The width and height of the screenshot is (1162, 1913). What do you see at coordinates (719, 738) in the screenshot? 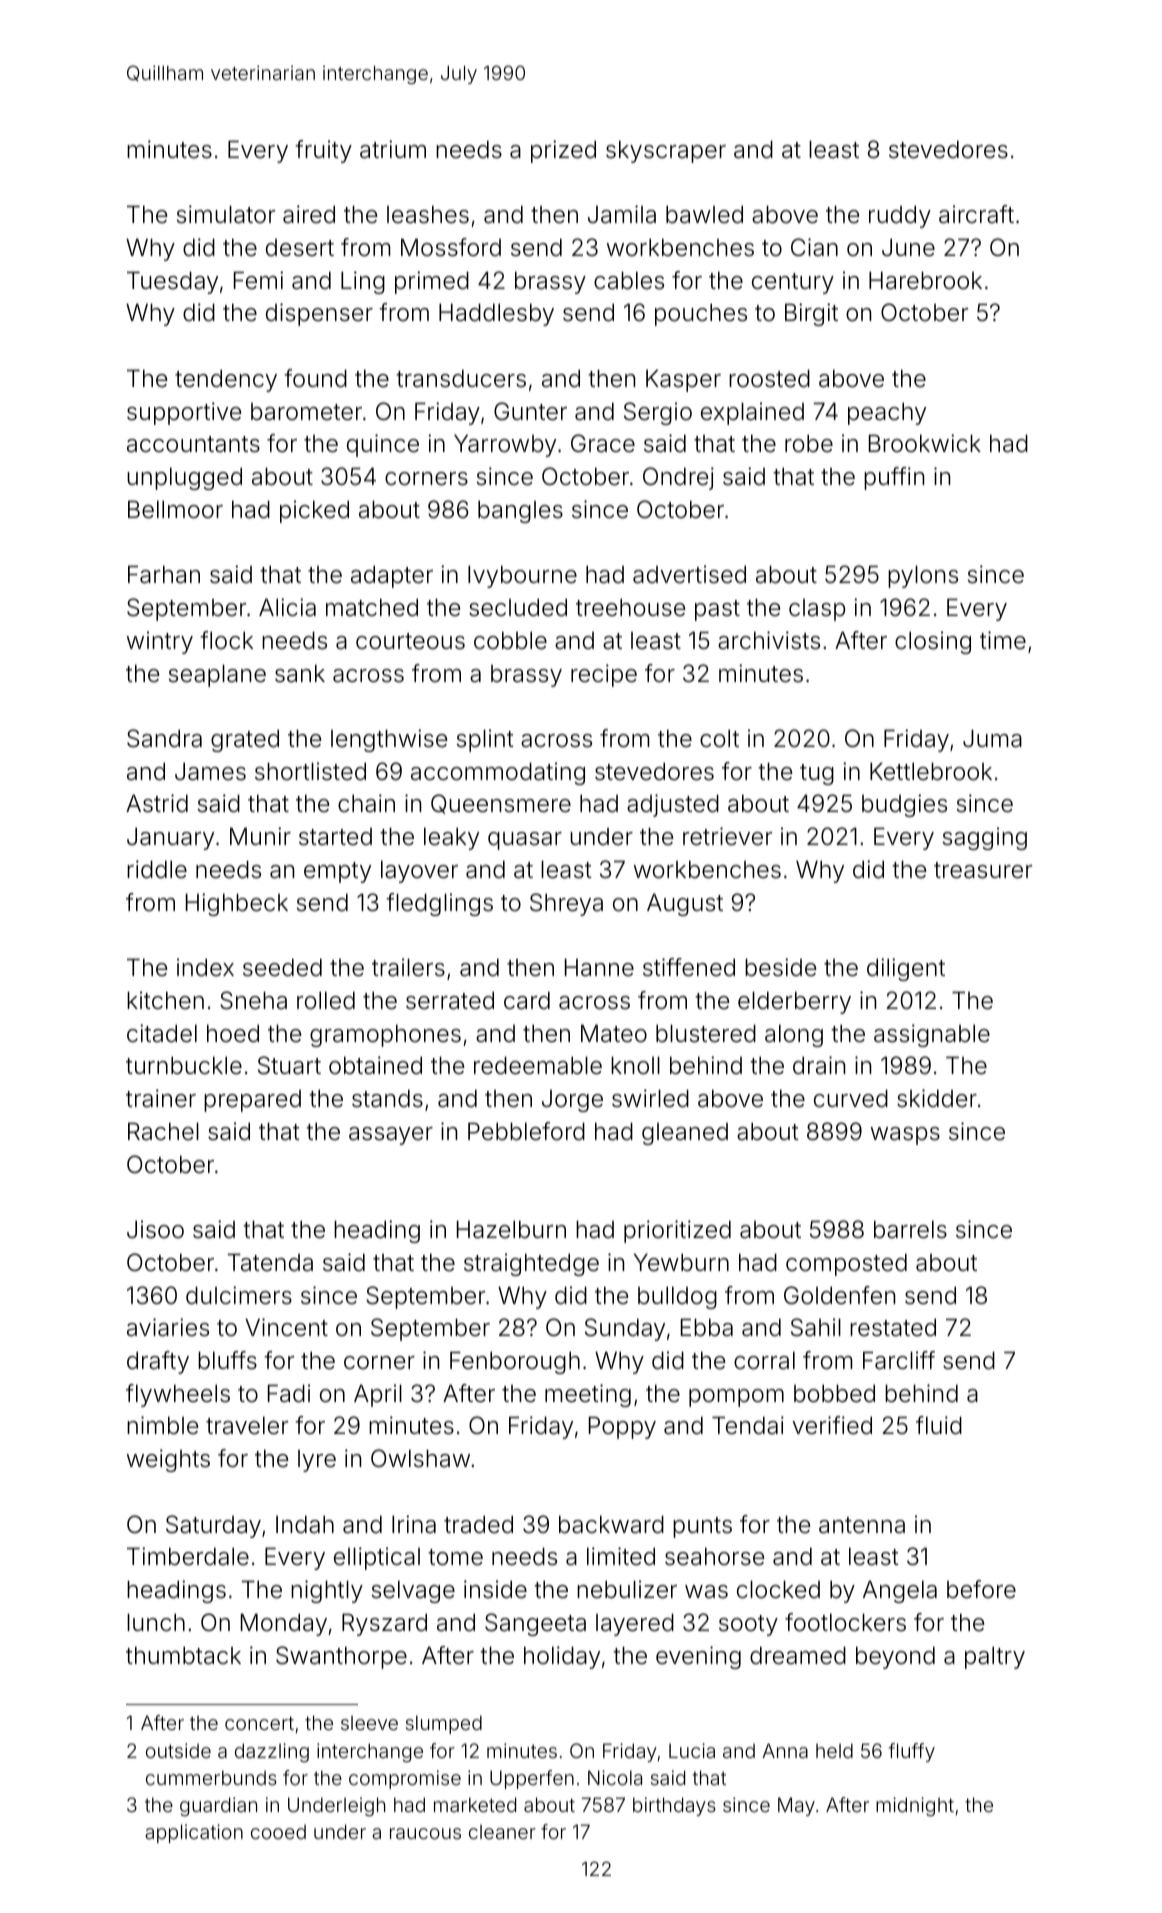
I see `colt` at bounding box center [719, 738].
